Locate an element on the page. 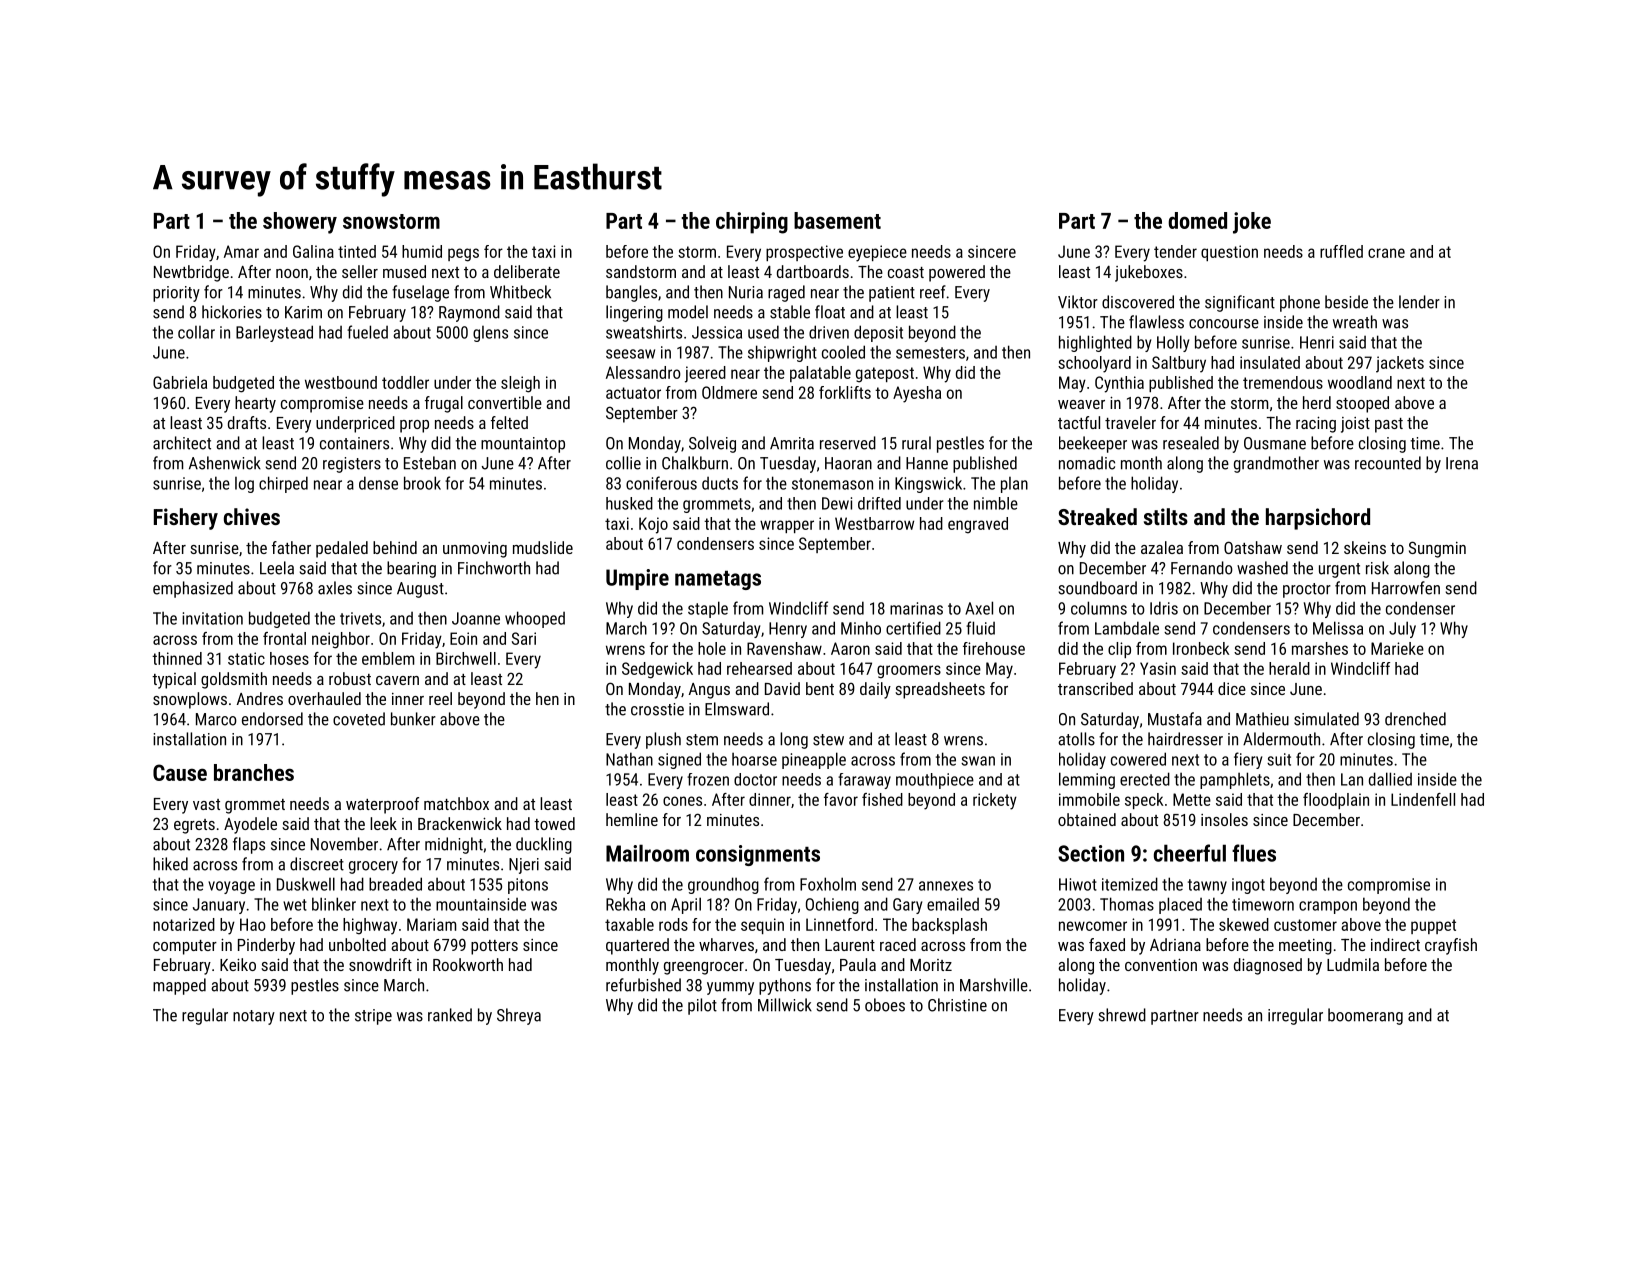 Image resolution: width=1638 pixels, height=1266 pixels. showery is located at coordinates (300, 223).
